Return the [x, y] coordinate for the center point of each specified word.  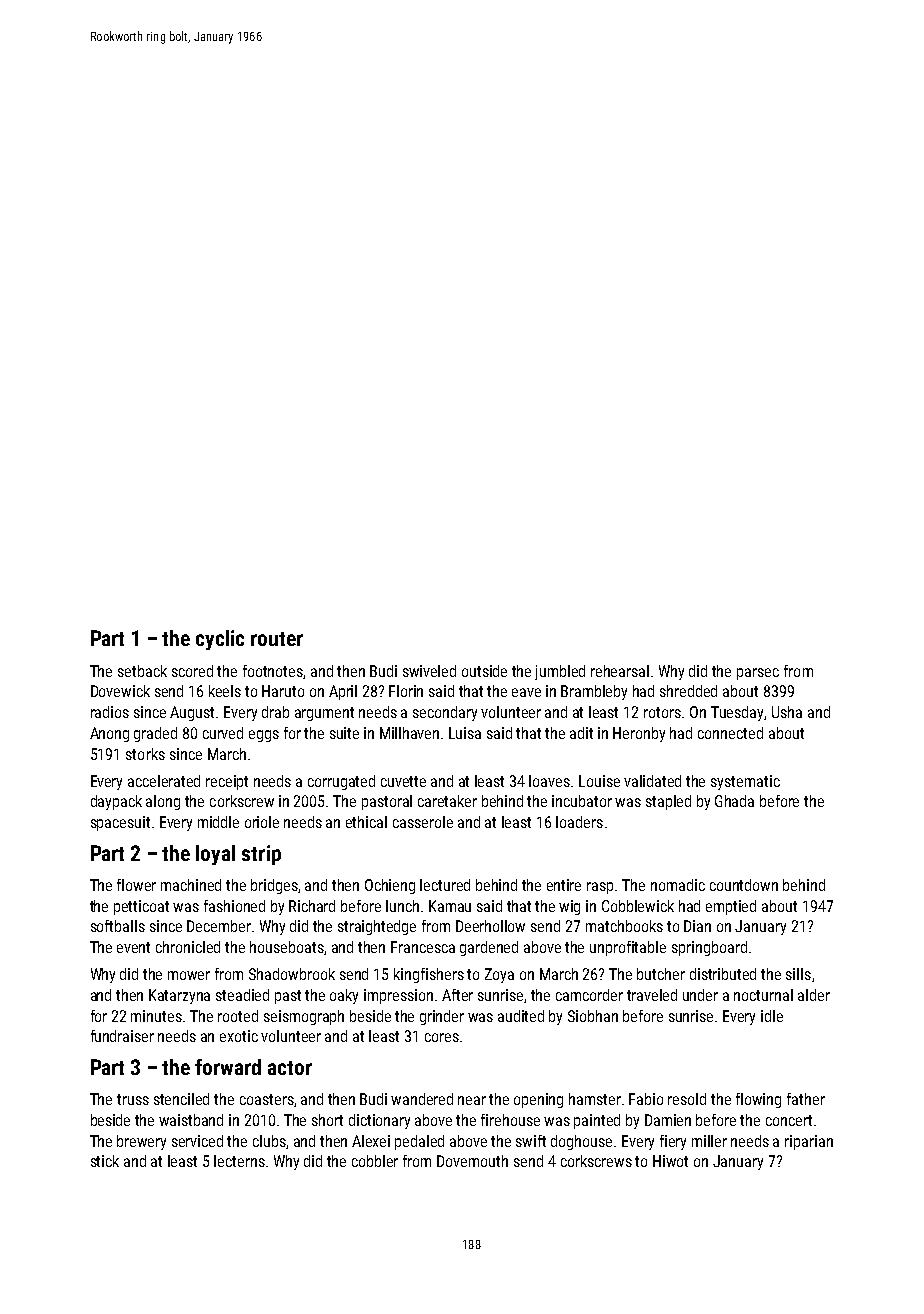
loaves [549, 781]
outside [484, 671]
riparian [809, 1142]
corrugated [341, 782]
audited [521, 1016]
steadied [242, 995]
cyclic [220, 640]
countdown [744, 885]
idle [772, 1016]
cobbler [375, 1161]
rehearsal [620, 671]
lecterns [239, 1161]
